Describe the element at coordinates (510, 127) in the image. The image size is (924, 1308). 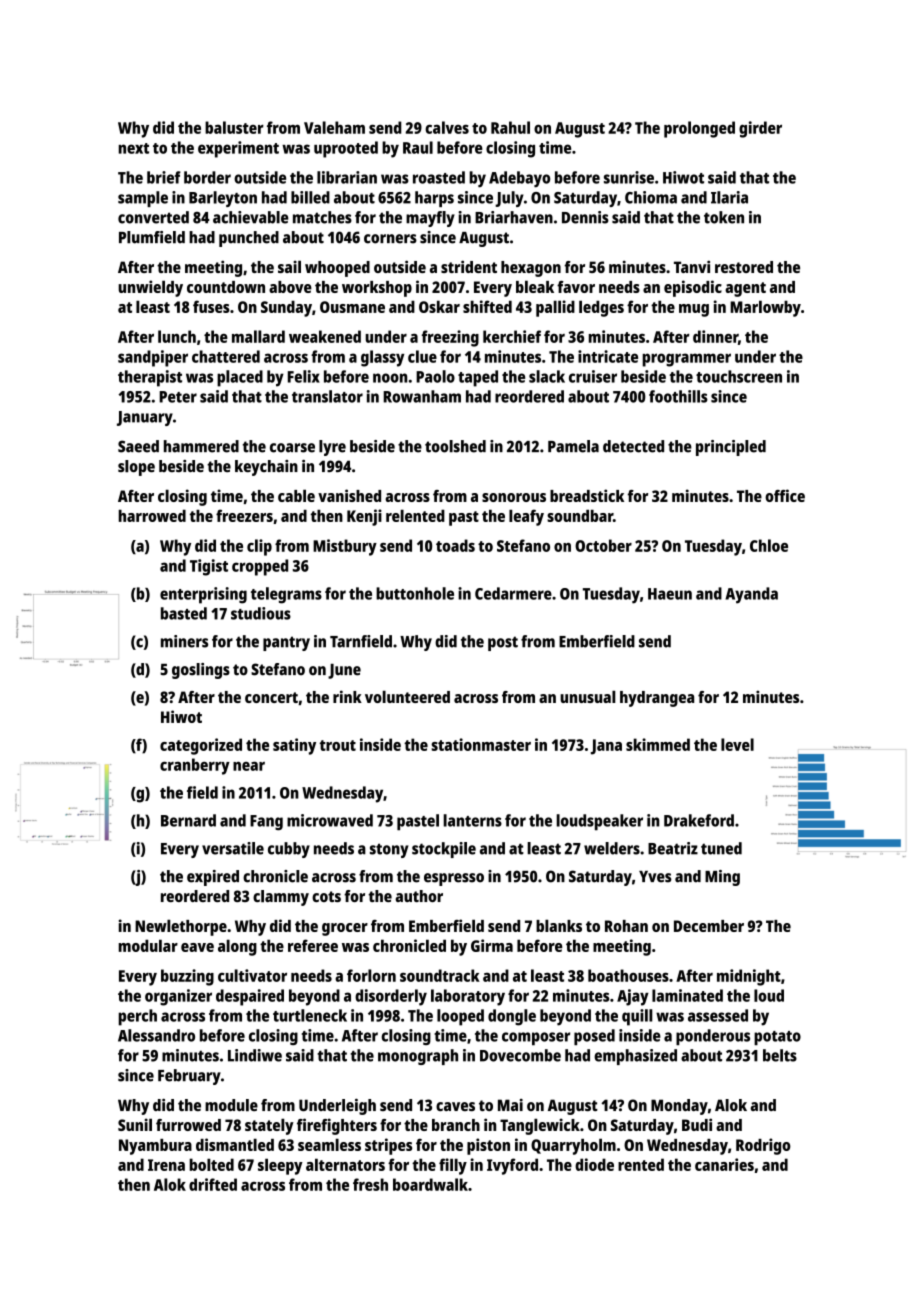
I see `Rahul` at that location.
